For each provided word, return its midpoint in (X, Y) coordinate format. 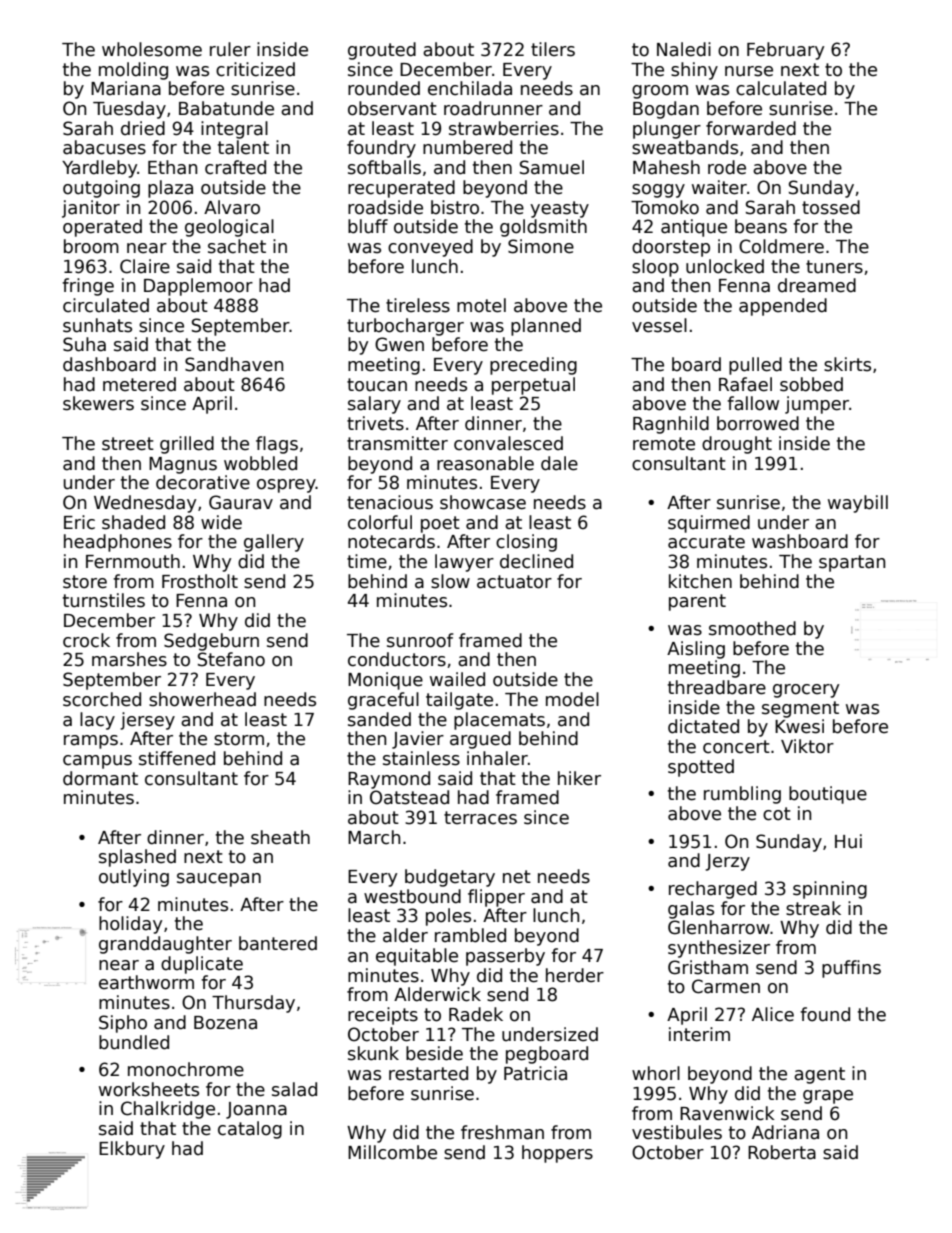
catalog (250, 1130)
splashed (137, 858)
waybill (858, 504)
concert (736, 747)
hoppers (557, 1154)
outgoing (101, 189)
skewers (98, 403)
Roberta (782, 1152)
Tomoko (665, 207)
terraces (480, 818)
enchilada (470, 88)
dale (559, 463)
